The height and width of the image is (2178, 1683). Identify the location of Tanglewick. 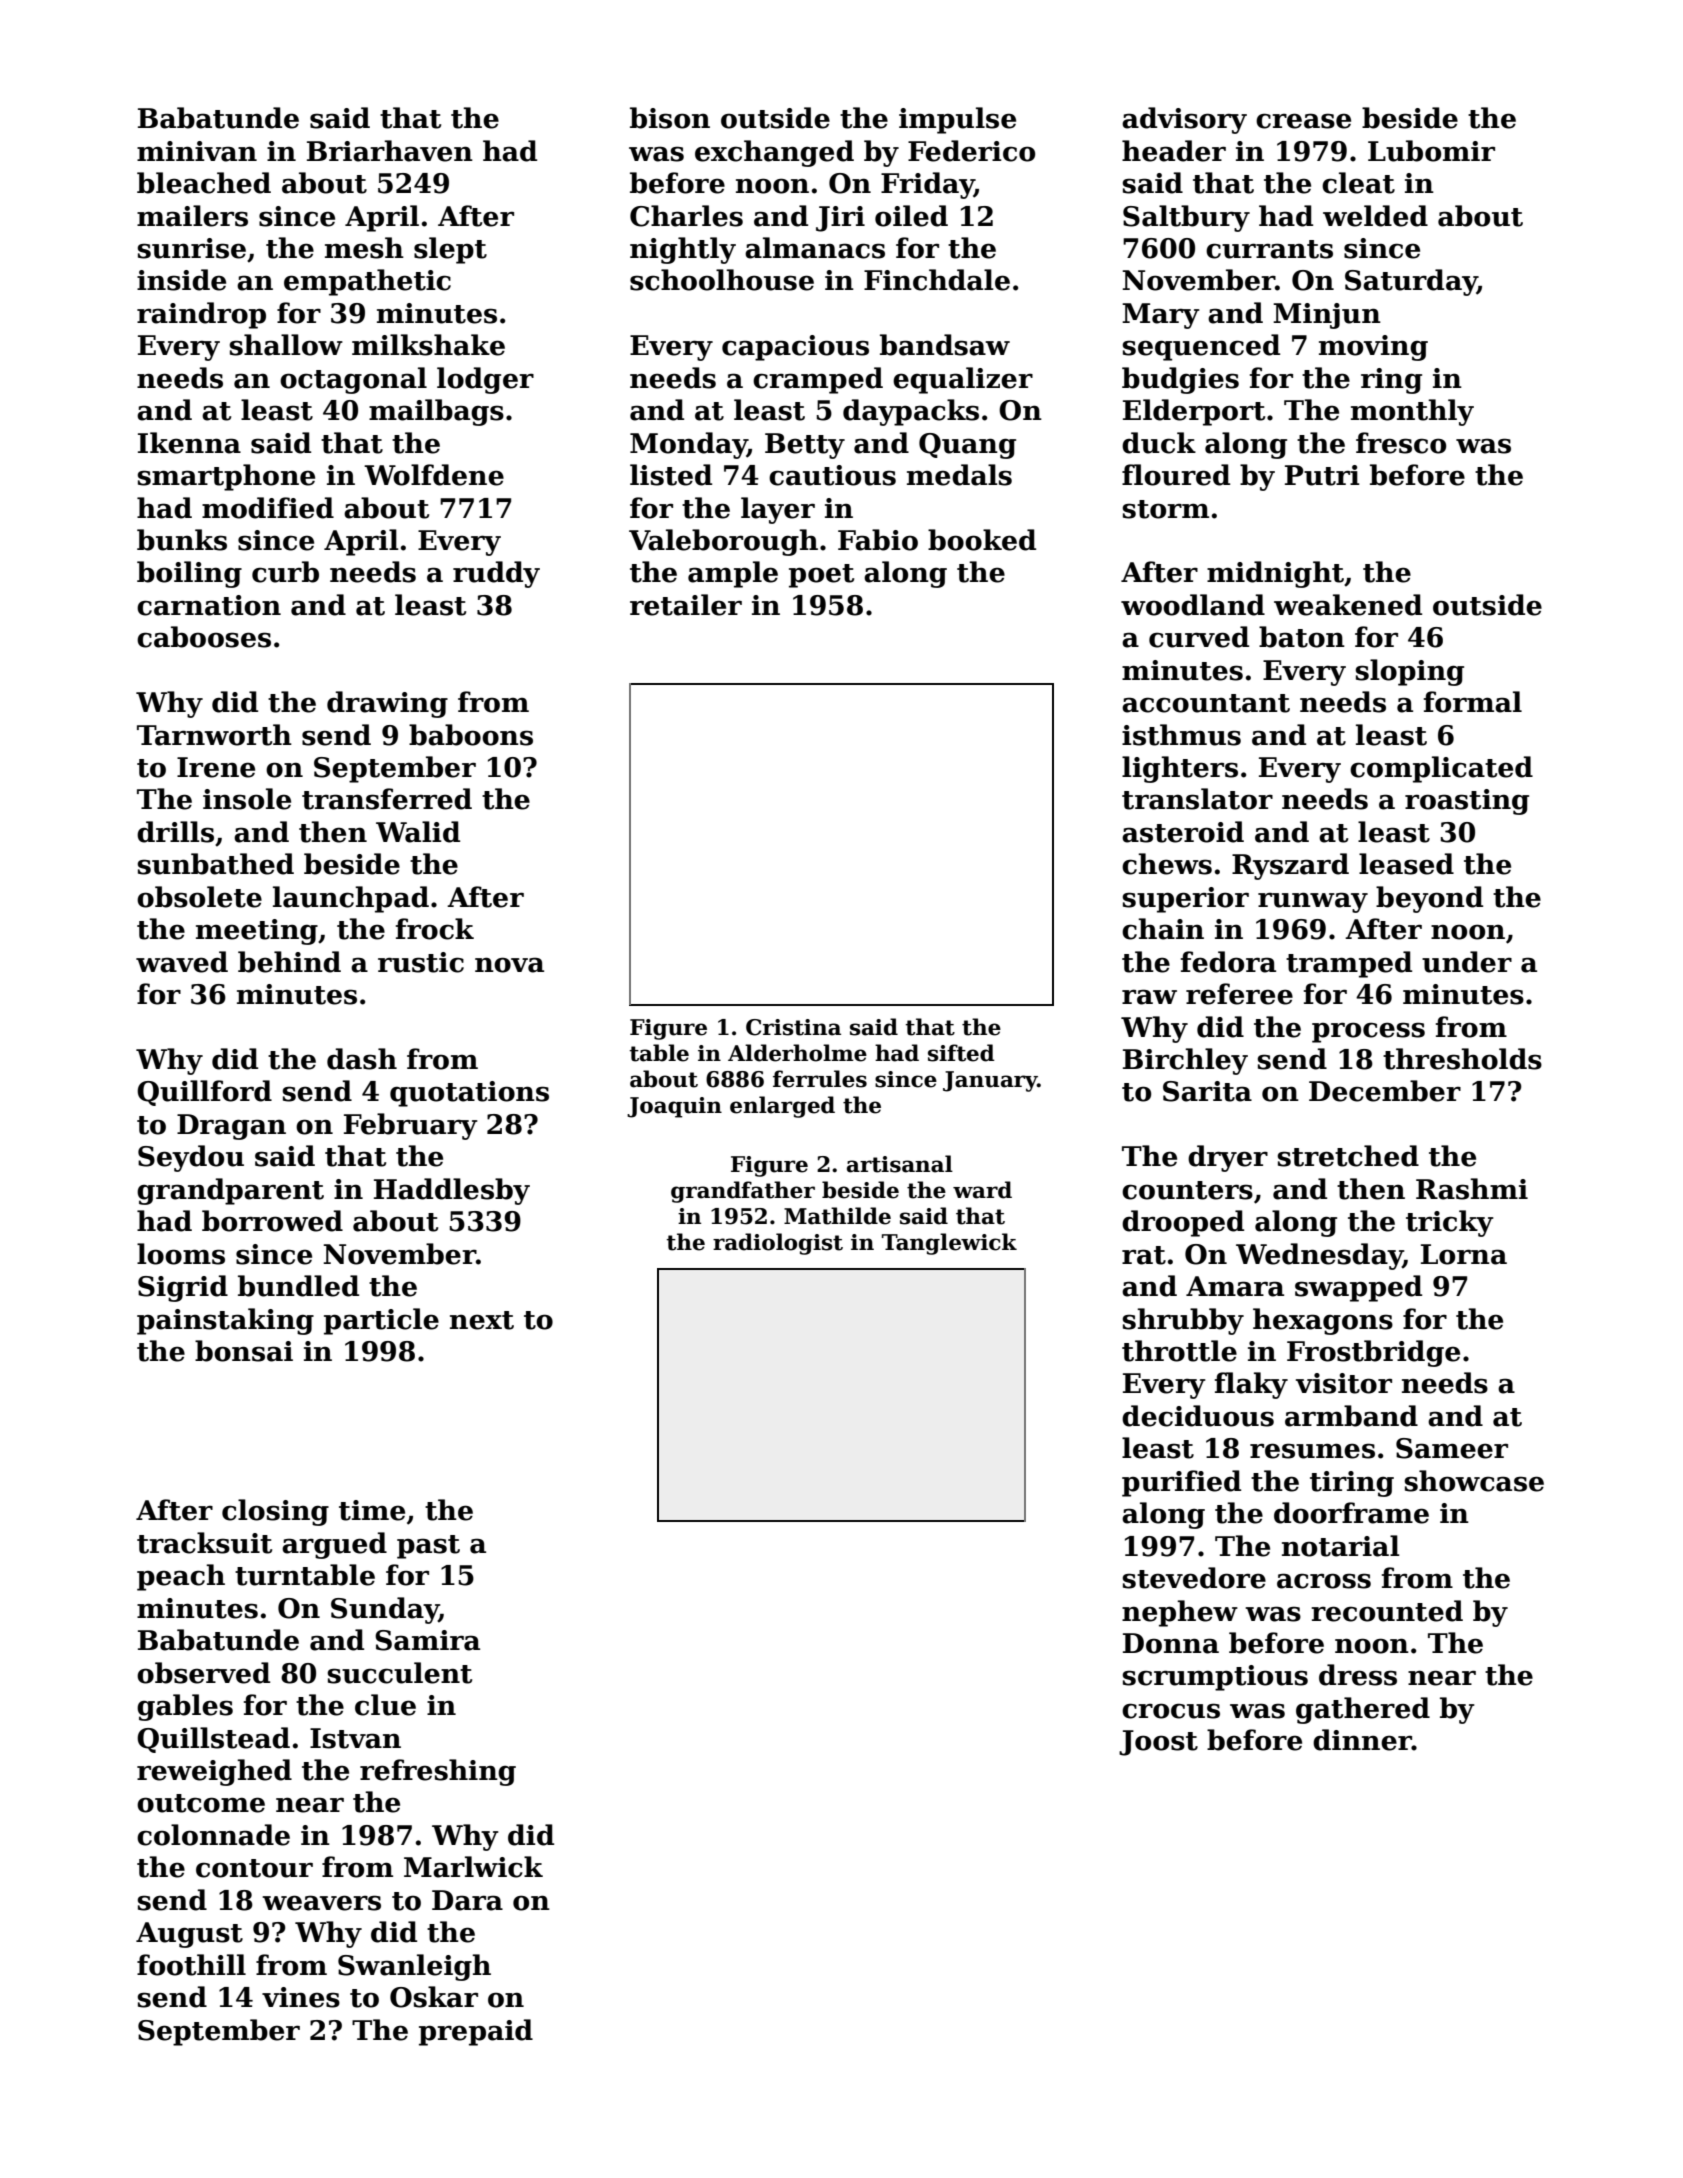
(949, 1244).
